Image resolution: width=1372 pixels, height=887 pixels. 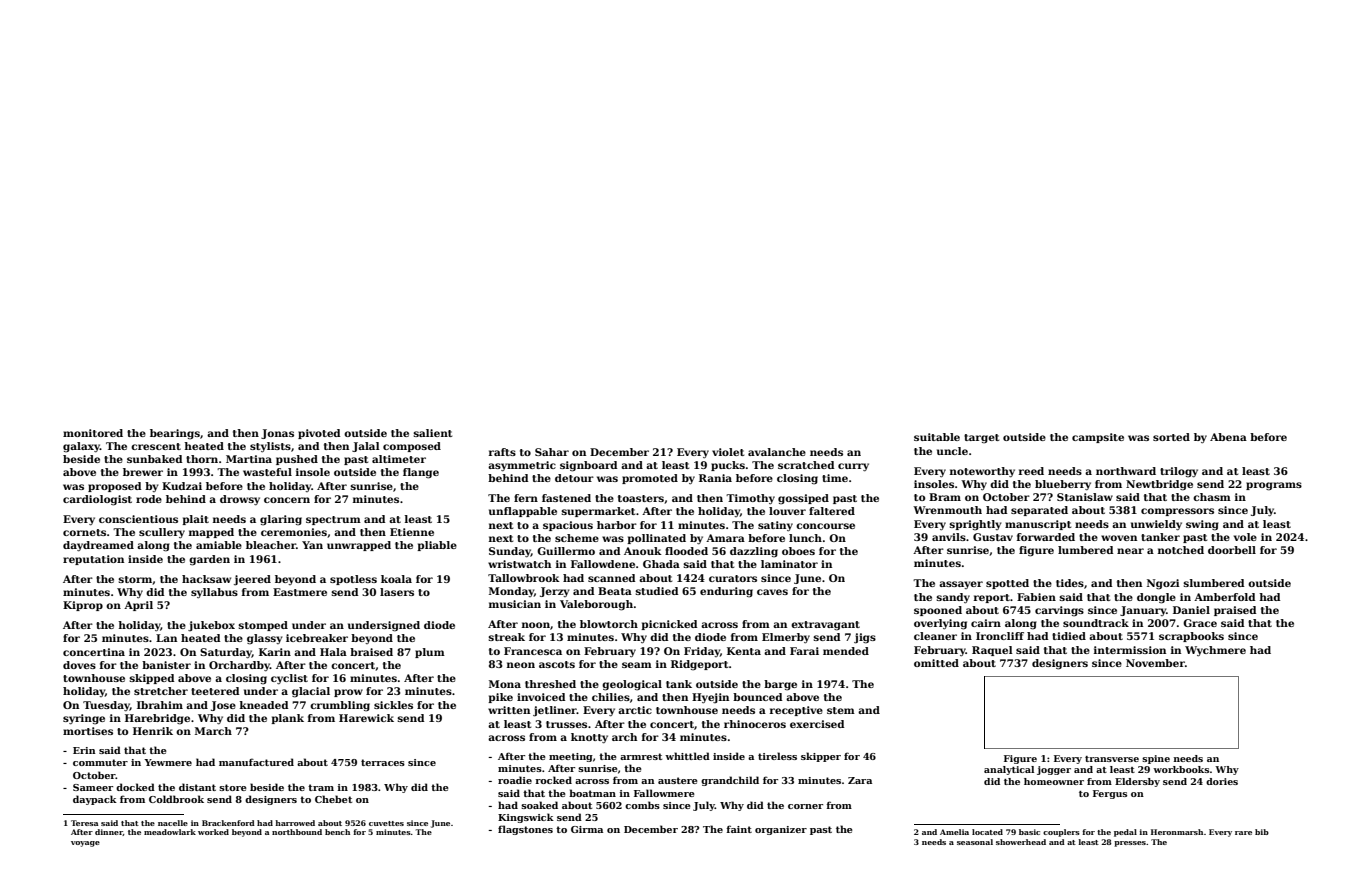 I want to click on lunch, so click(x=805, y=538).
